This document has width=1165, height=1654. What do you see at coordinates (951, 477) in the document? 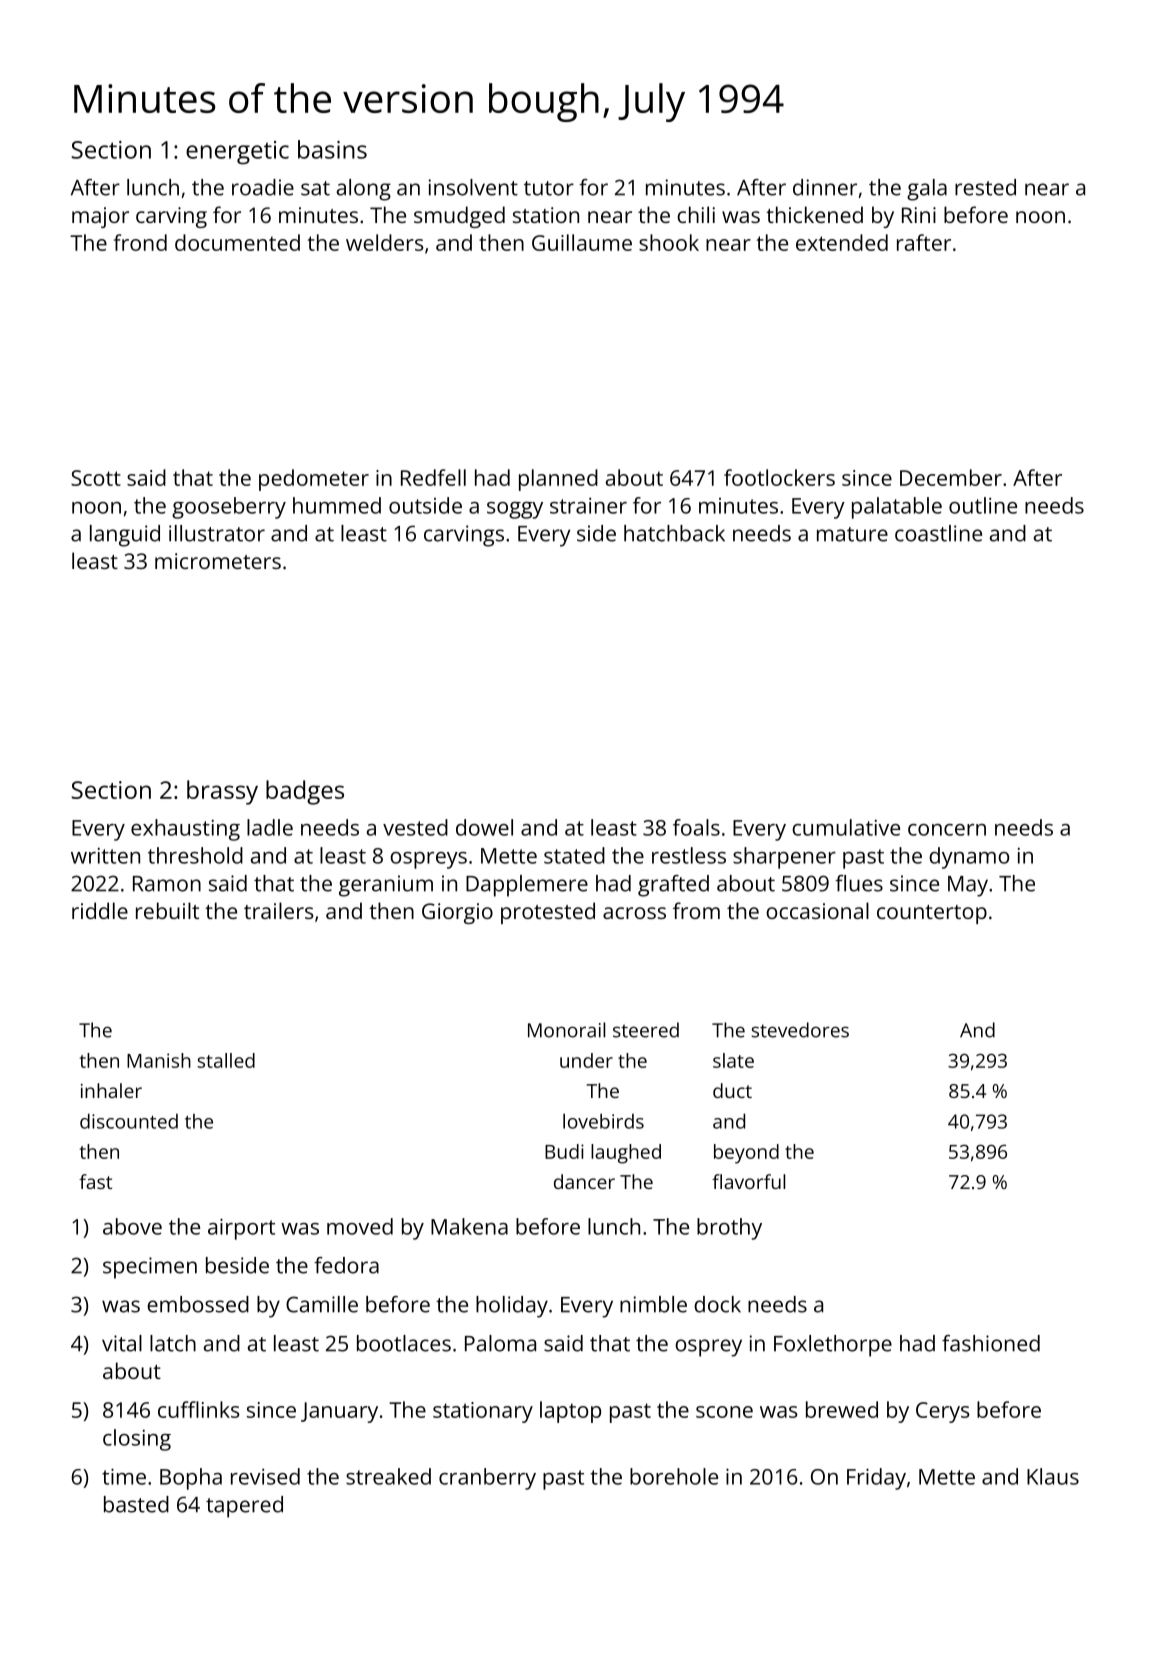
I see `December` at bounding box center [951, 477].
